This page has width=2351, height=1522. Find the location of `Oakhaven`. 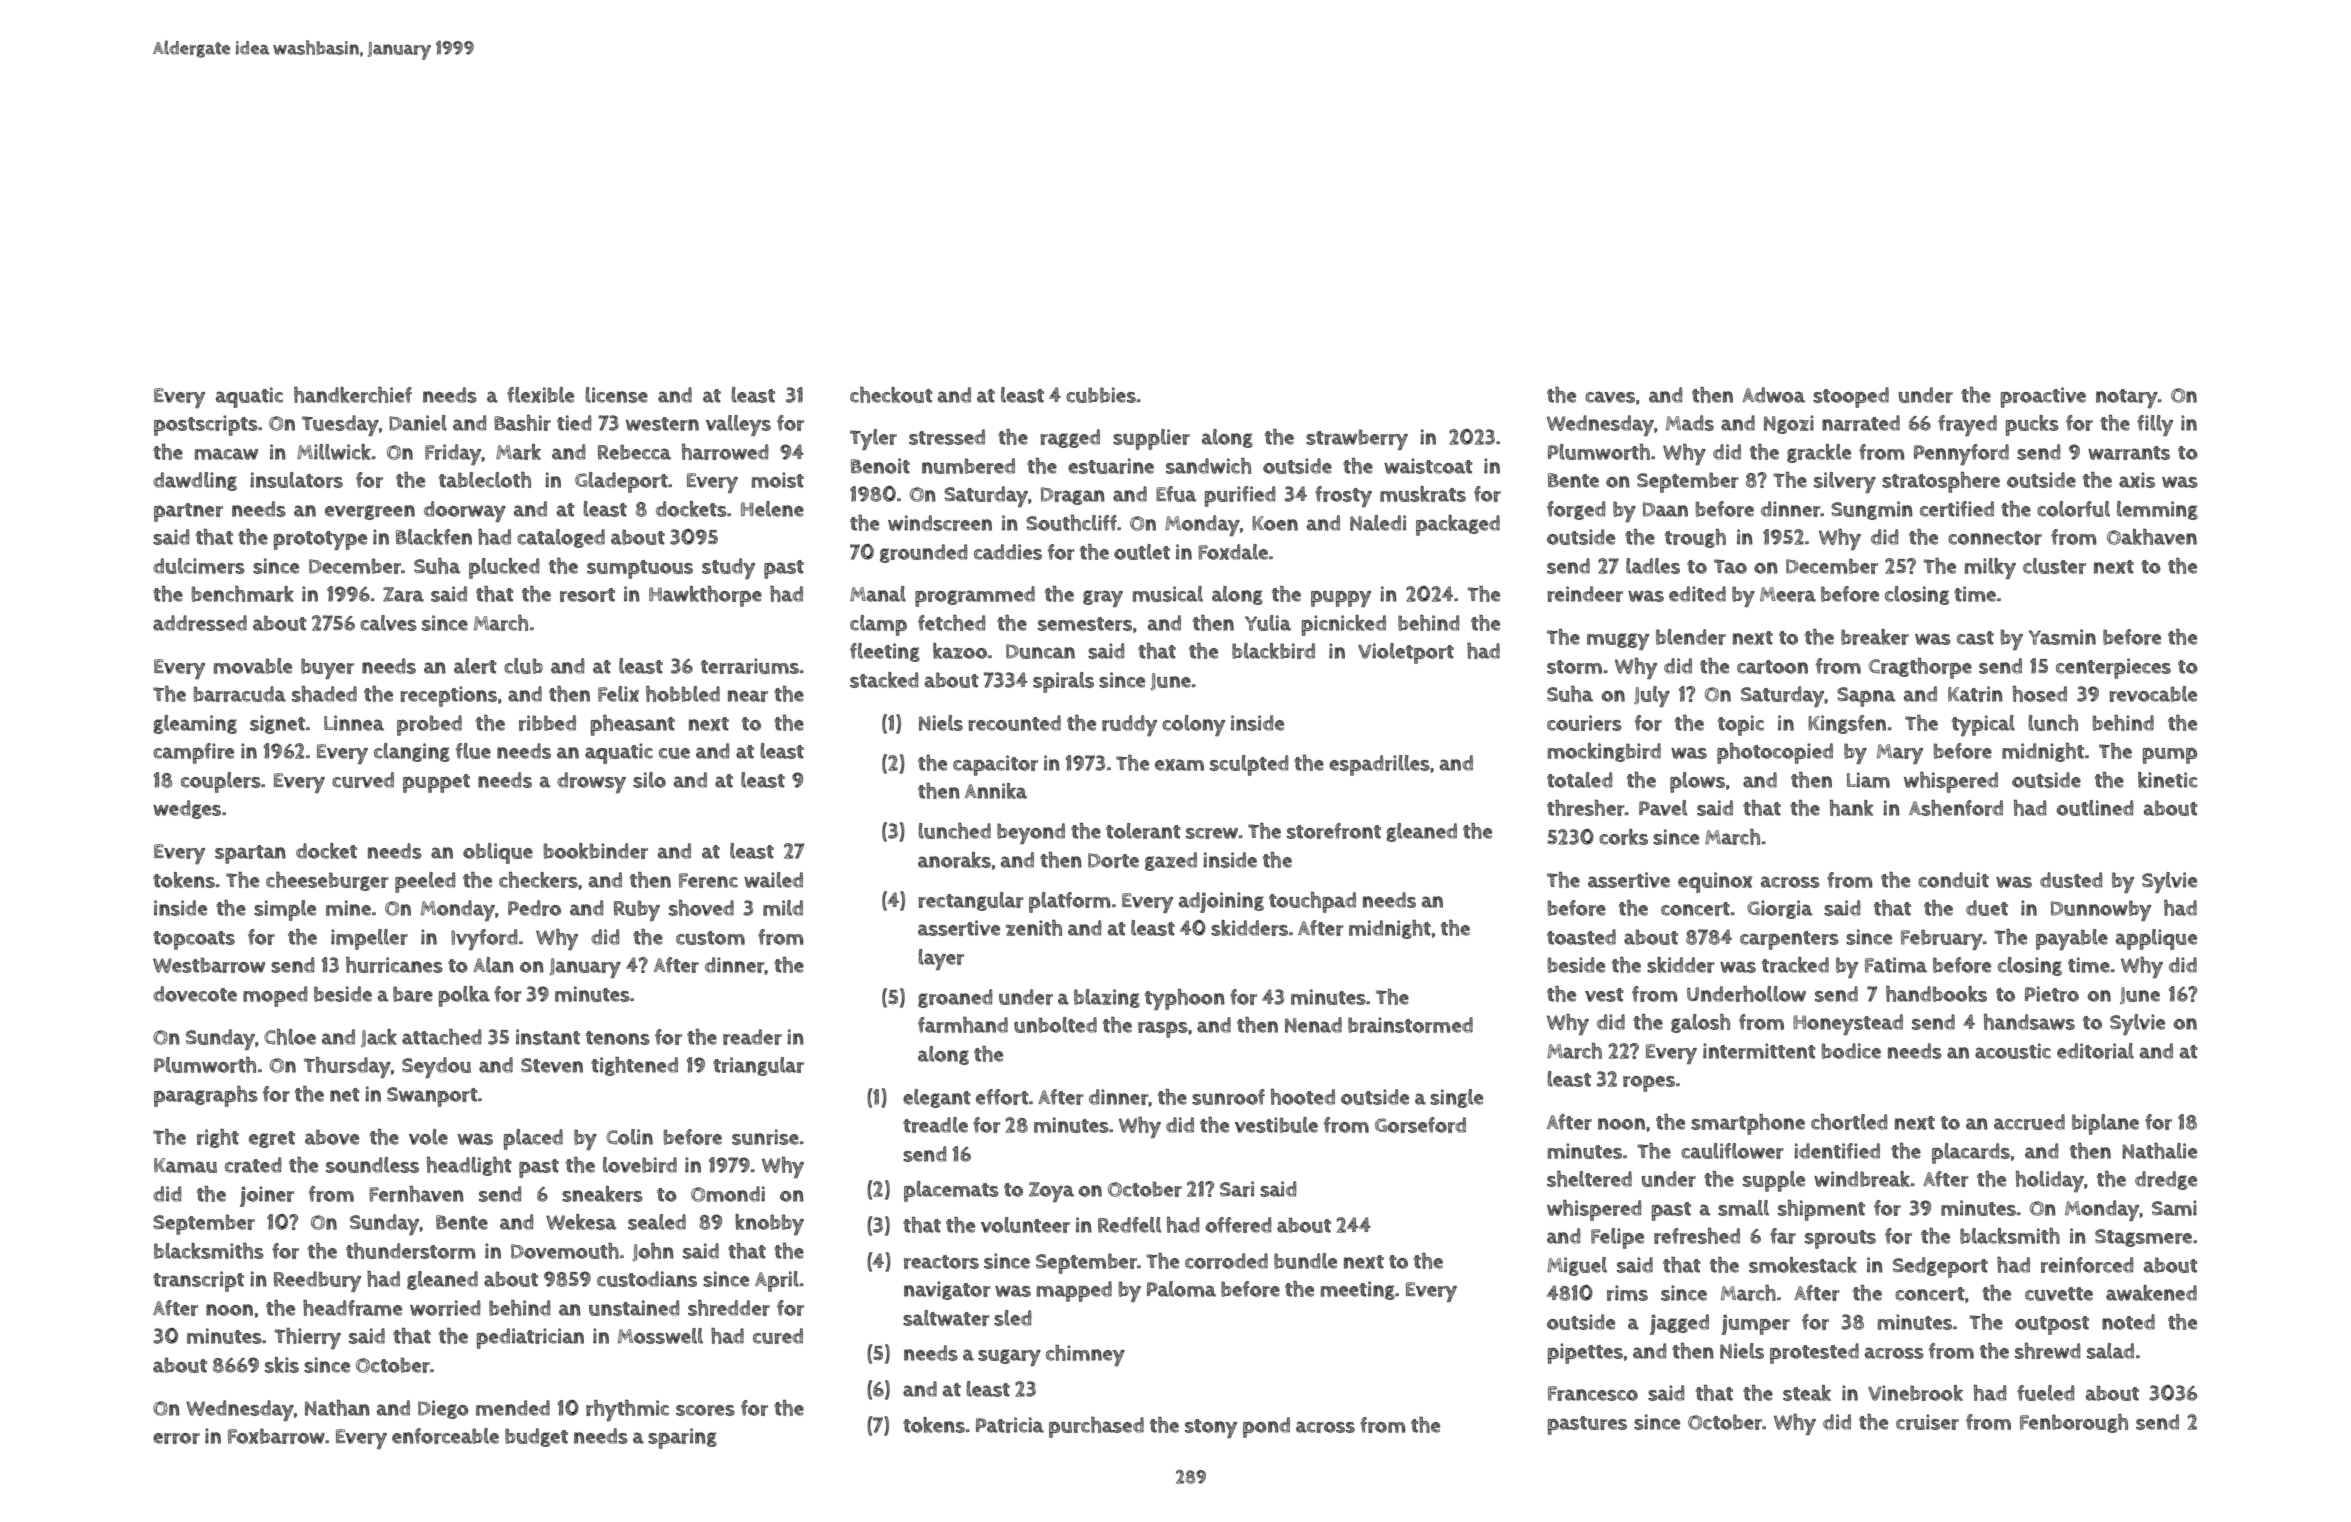

Oakhaven is located at coordinates (2152, 537).
